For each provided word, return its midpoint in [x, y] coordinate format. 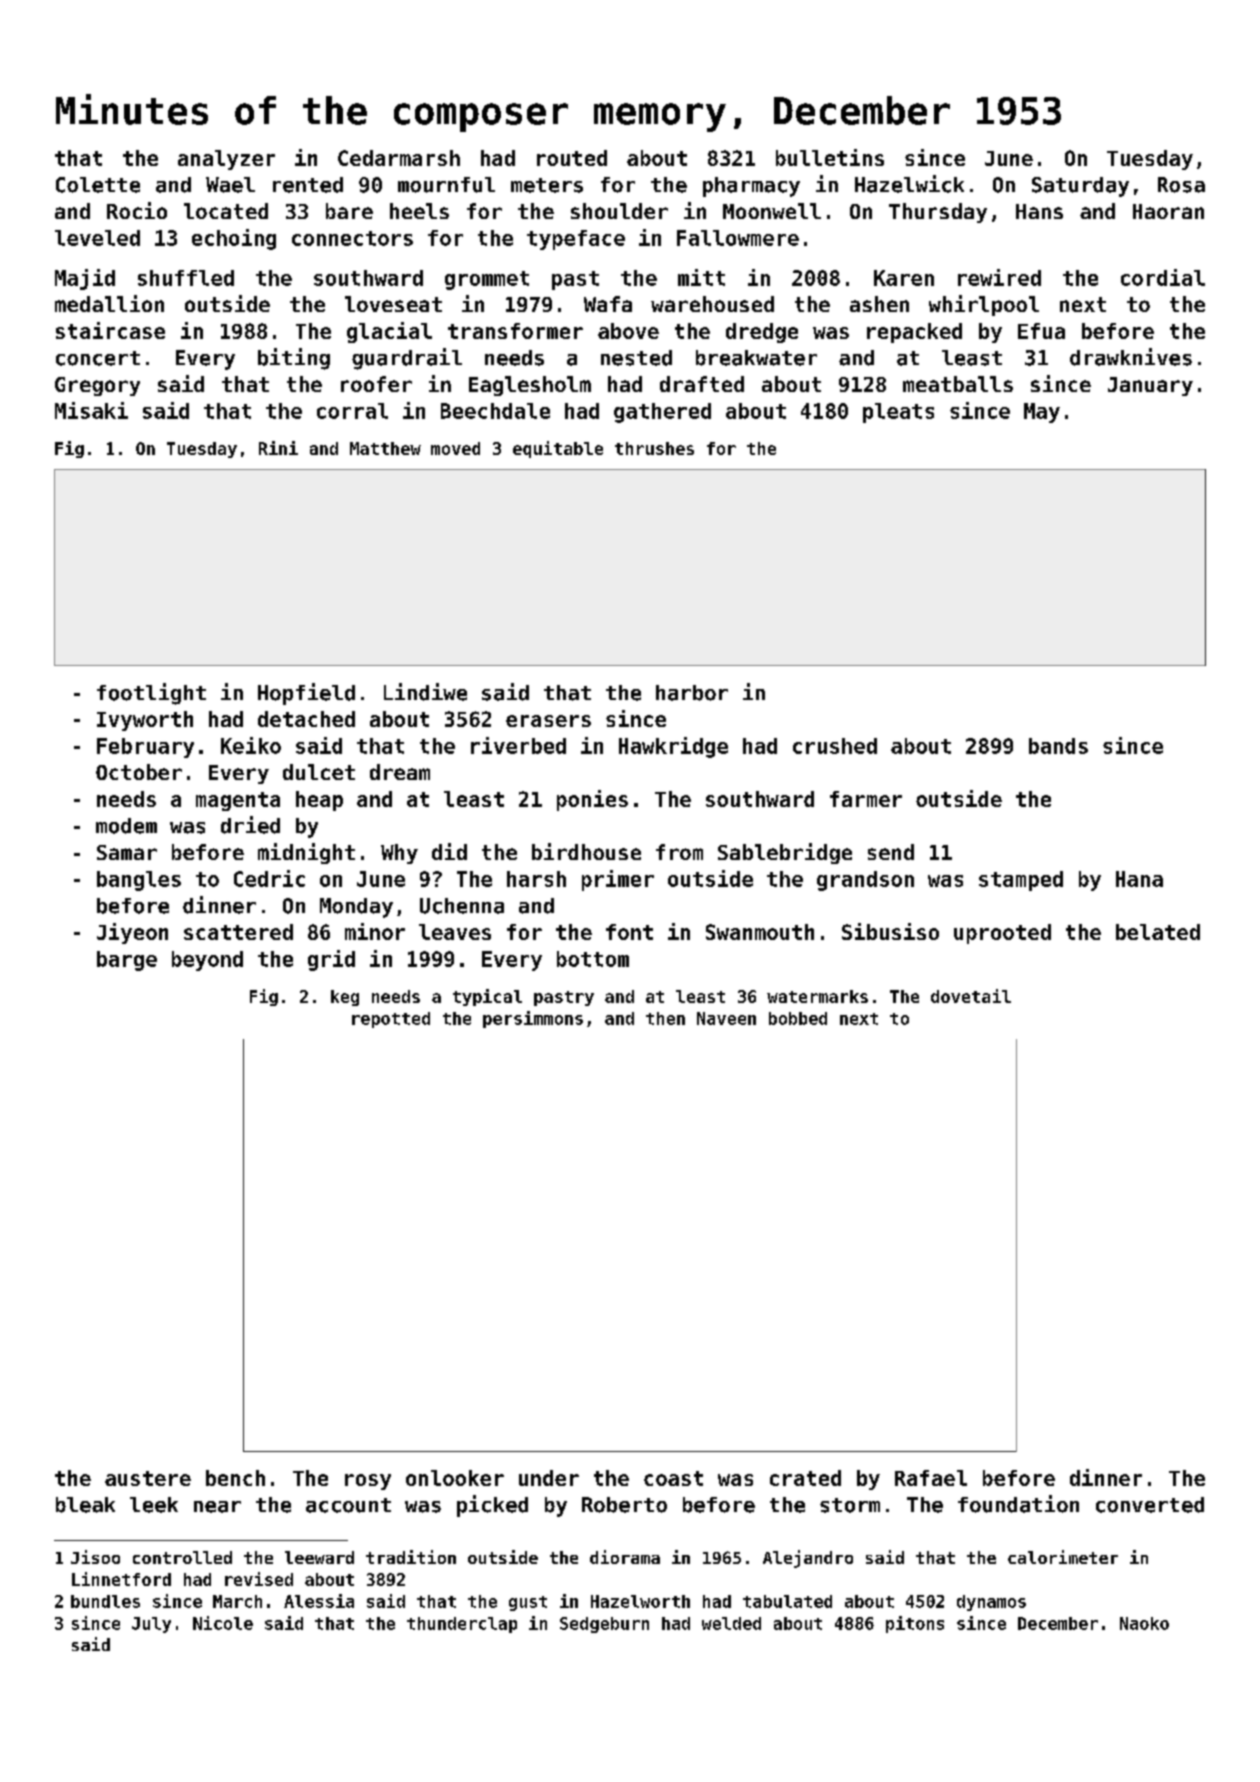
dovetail [971, 996]
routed [572, 158]
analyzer [226, 160]
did [449, 851]
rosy [368, 1482]
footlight [151, 694]
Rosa [1181, 185]
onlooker [455, 1478]
